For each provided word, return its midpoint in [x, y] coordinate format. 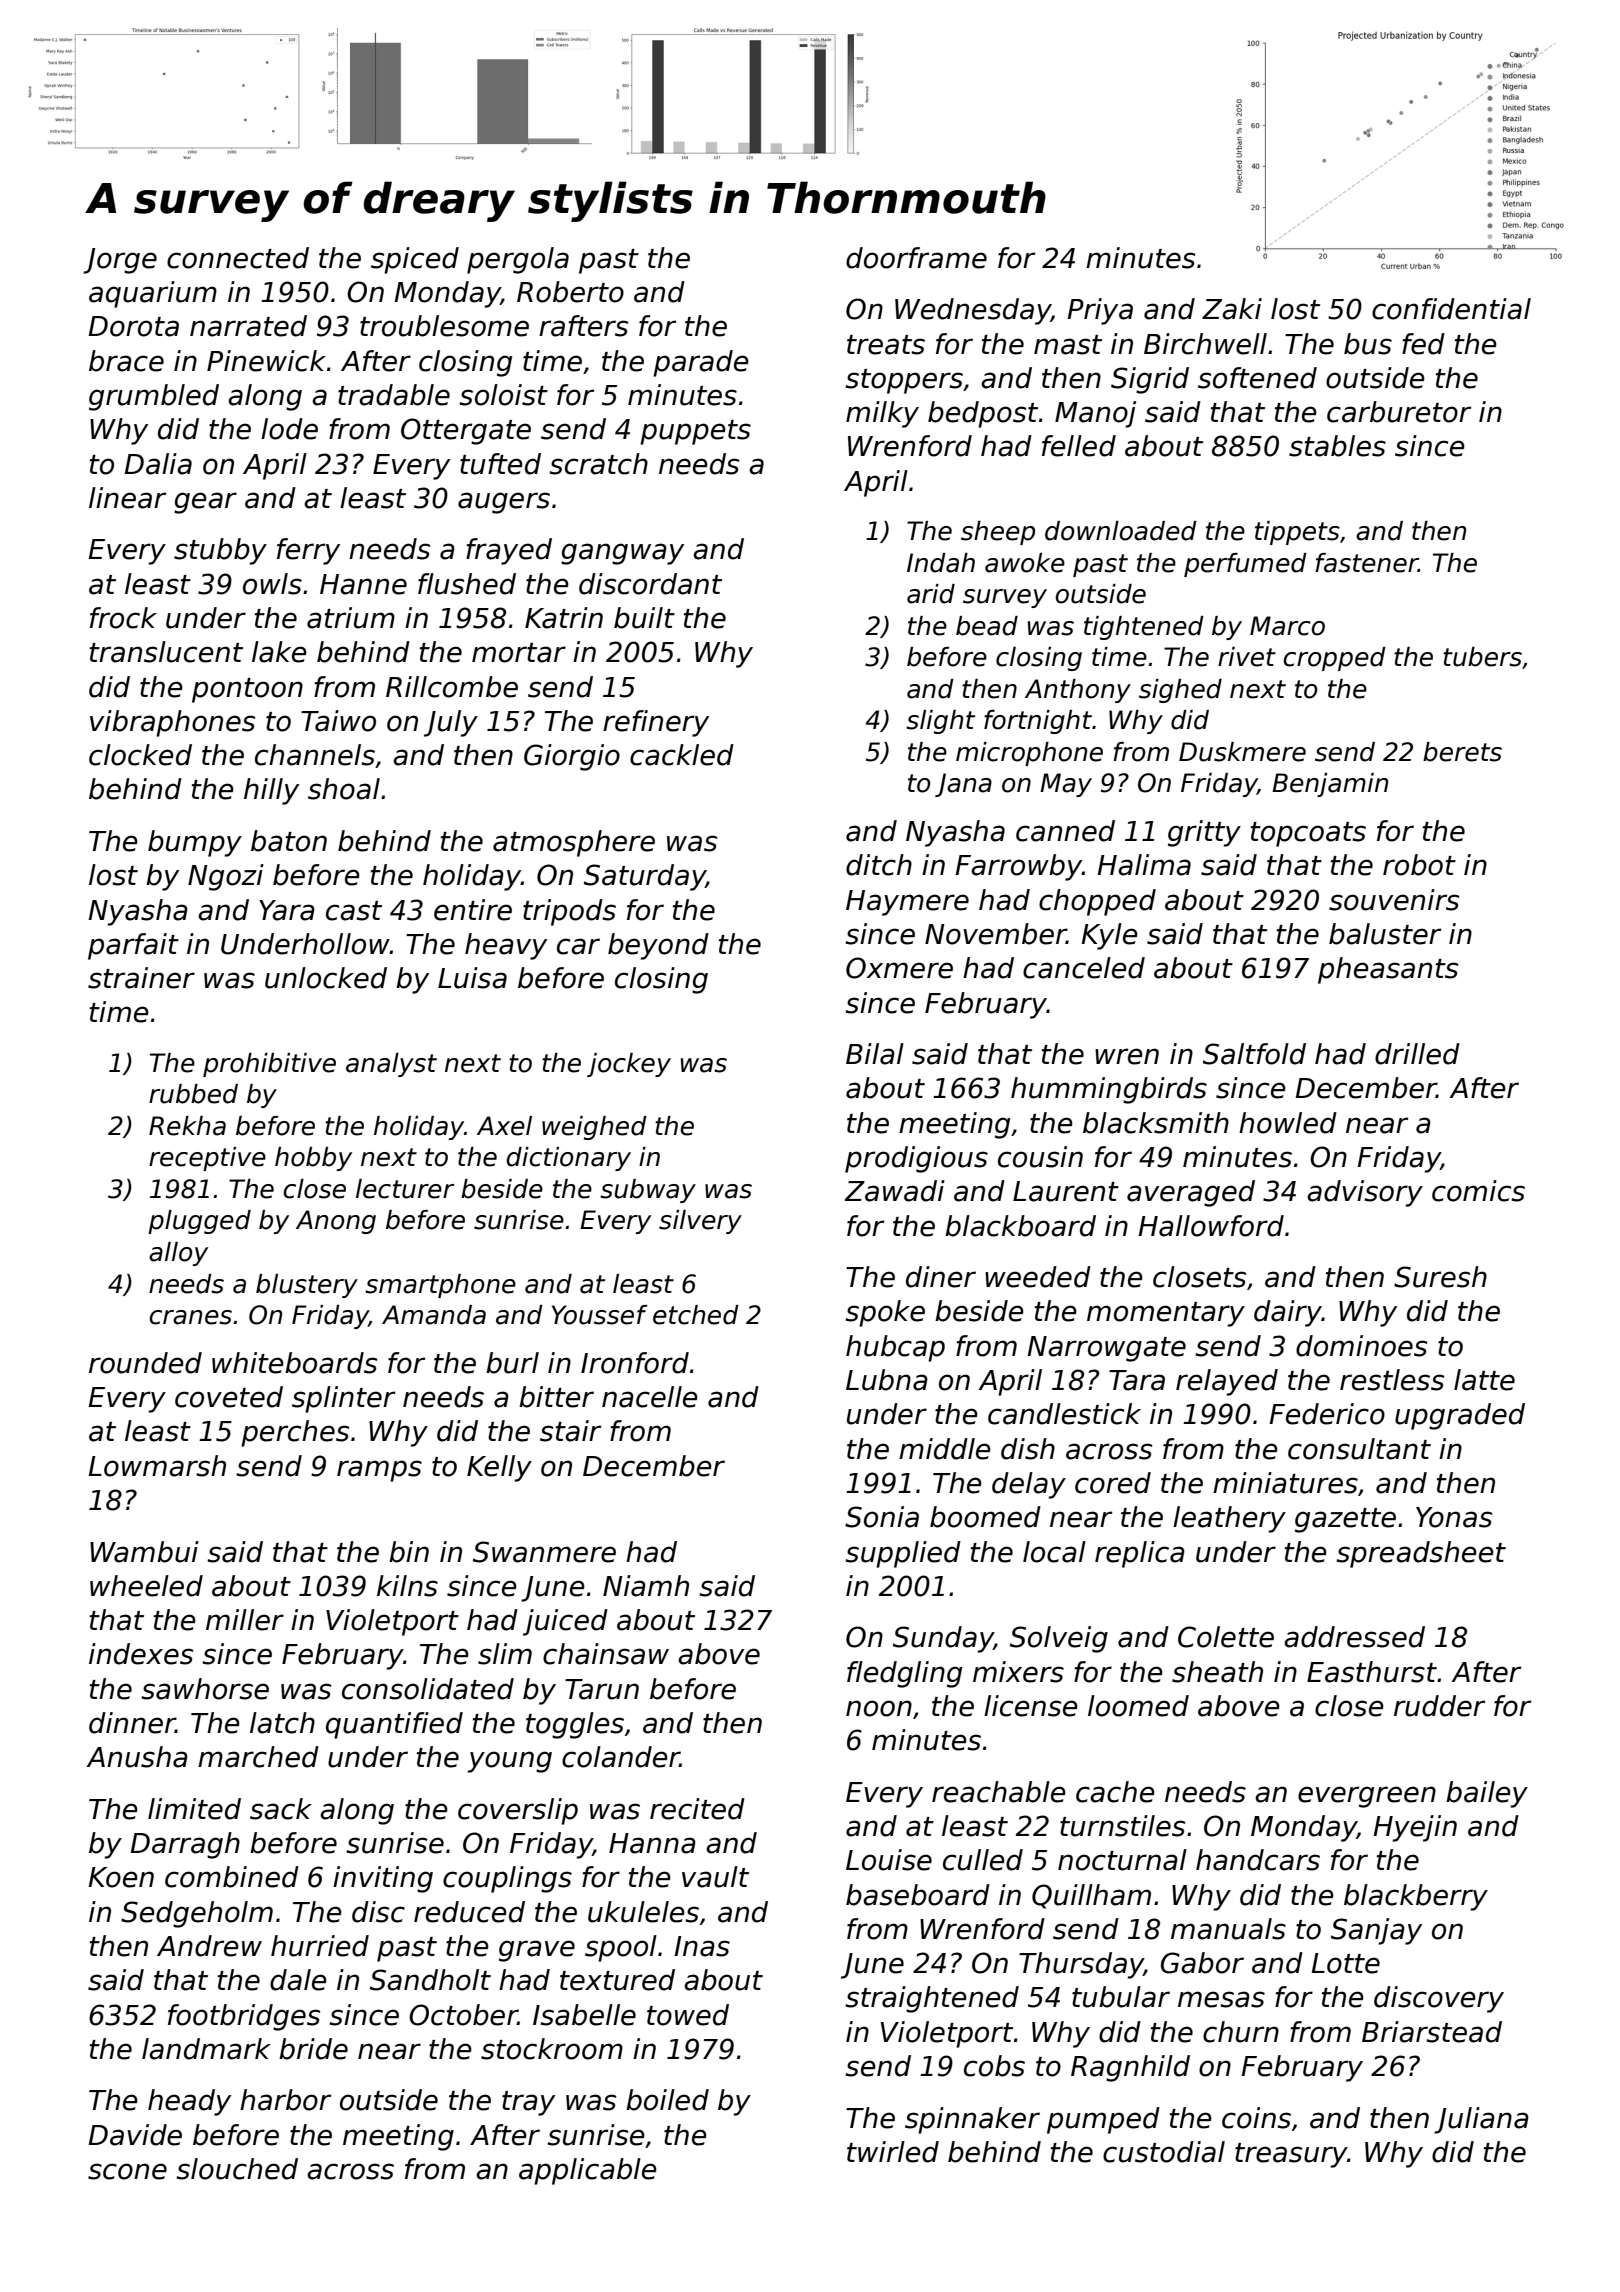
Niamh [646, 1586]
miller [245, 1620]
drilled [1417, 1054]
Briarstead [1432, 2032]
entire [473, 910]
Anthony [1078, 691]
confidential [1451, 309]
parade [701, 363]
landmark [206, 2049]
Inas [702, 1946]
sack [281, 1809]
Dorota [133, 326]
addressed [1354, 1637]
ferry [308, 551]
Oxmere [899, 968]
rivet [1247, 657]
